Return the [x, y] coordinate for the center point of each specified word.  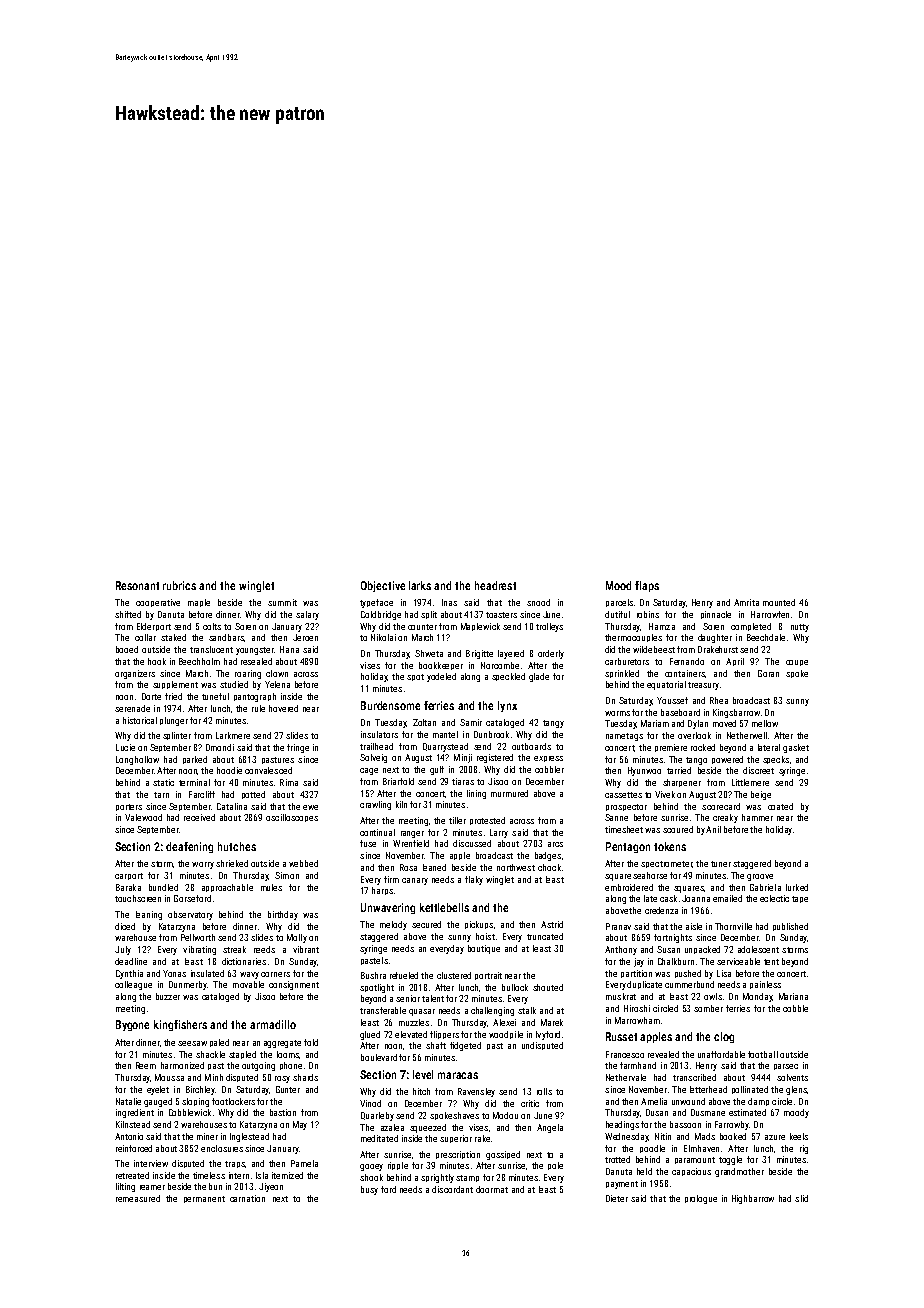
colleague [133, 985]
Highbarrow [753, 1199]
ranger [412, 834]
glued [370, 1035]
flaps [647, 586]
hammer [757, 817]
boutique [484, 949]
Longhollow [137, 760]
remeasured [138, 1198]
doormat [492, 1189]
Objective [383, 586]
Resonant [137, 585]
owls [713, 996]
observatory [190, 915]
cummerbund [689, 984]
